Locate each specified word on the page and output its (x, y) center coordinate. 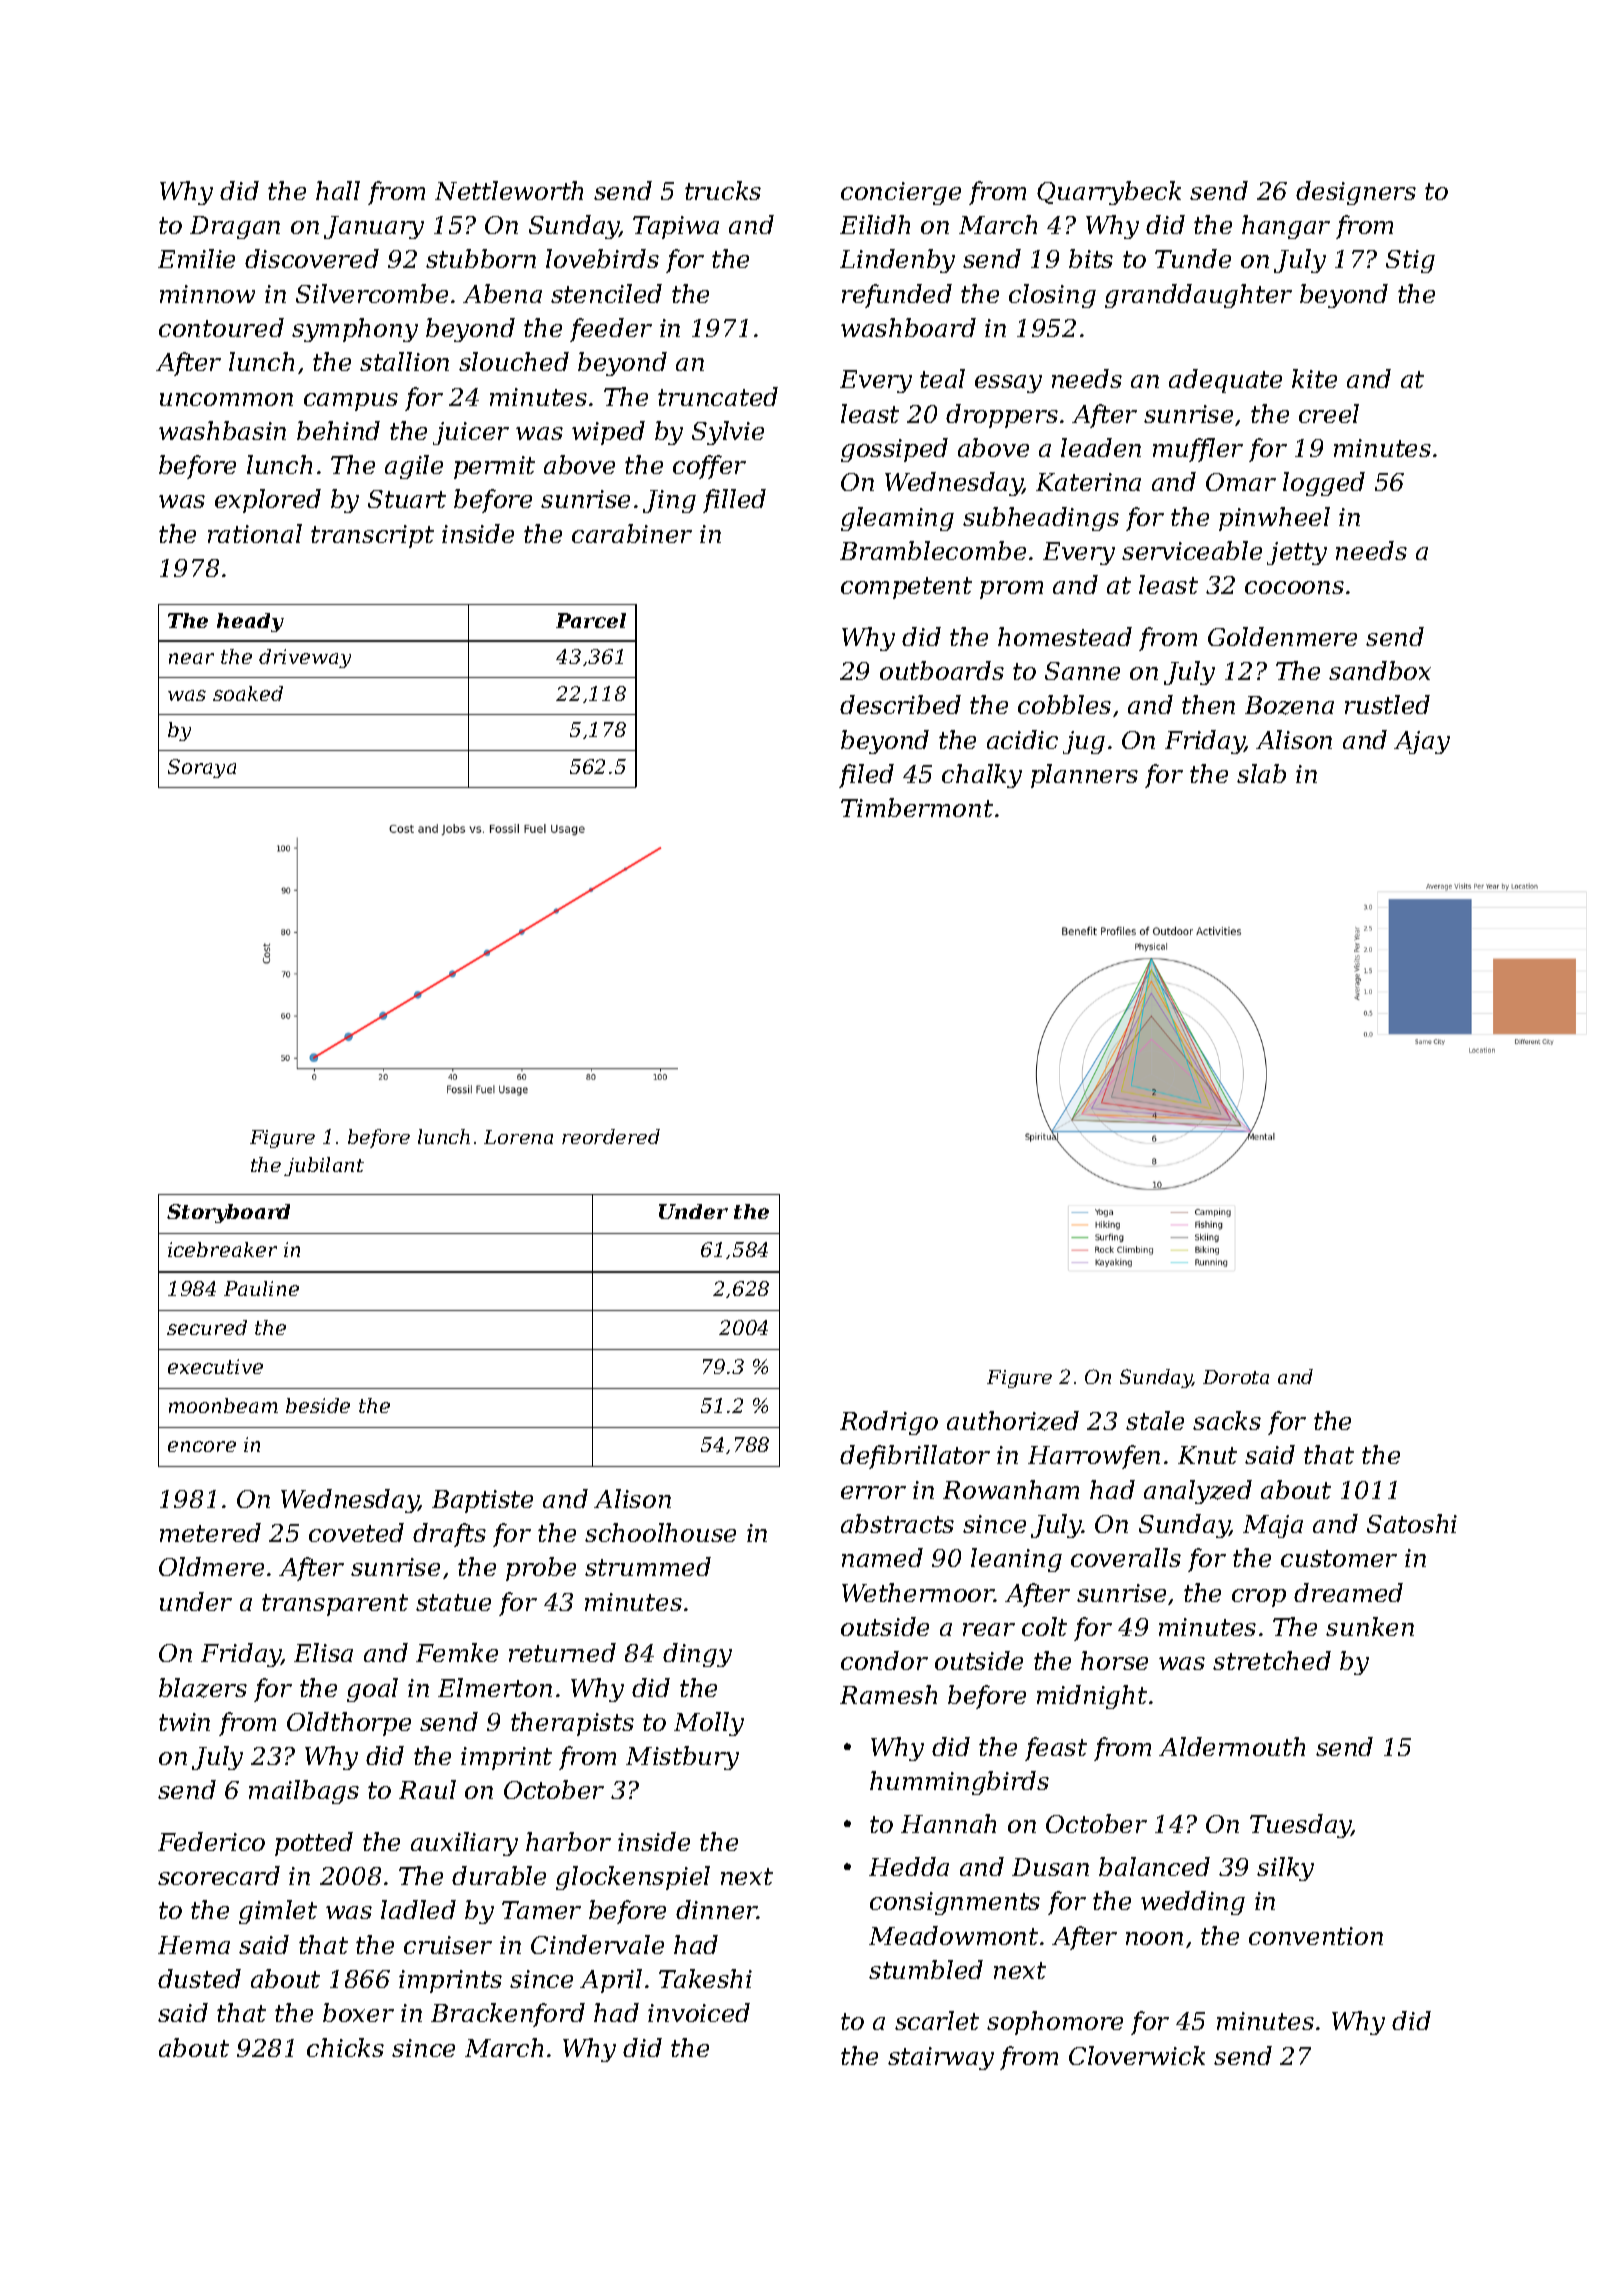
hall (338, 190)
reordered (611, 1136)
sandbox (1380, 670)
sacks (1227, 1420)
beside (318, 1405)
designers (1356, 193)
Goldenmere (1282, 636)
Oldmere (211, 1566)
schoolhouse (660, 1532)
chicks (345, 2047)
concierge (901, 193)
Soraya (202, 768)
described (900, 704)
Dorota (1236, 1377)
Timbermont (917, 807)
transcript (372, 536)
